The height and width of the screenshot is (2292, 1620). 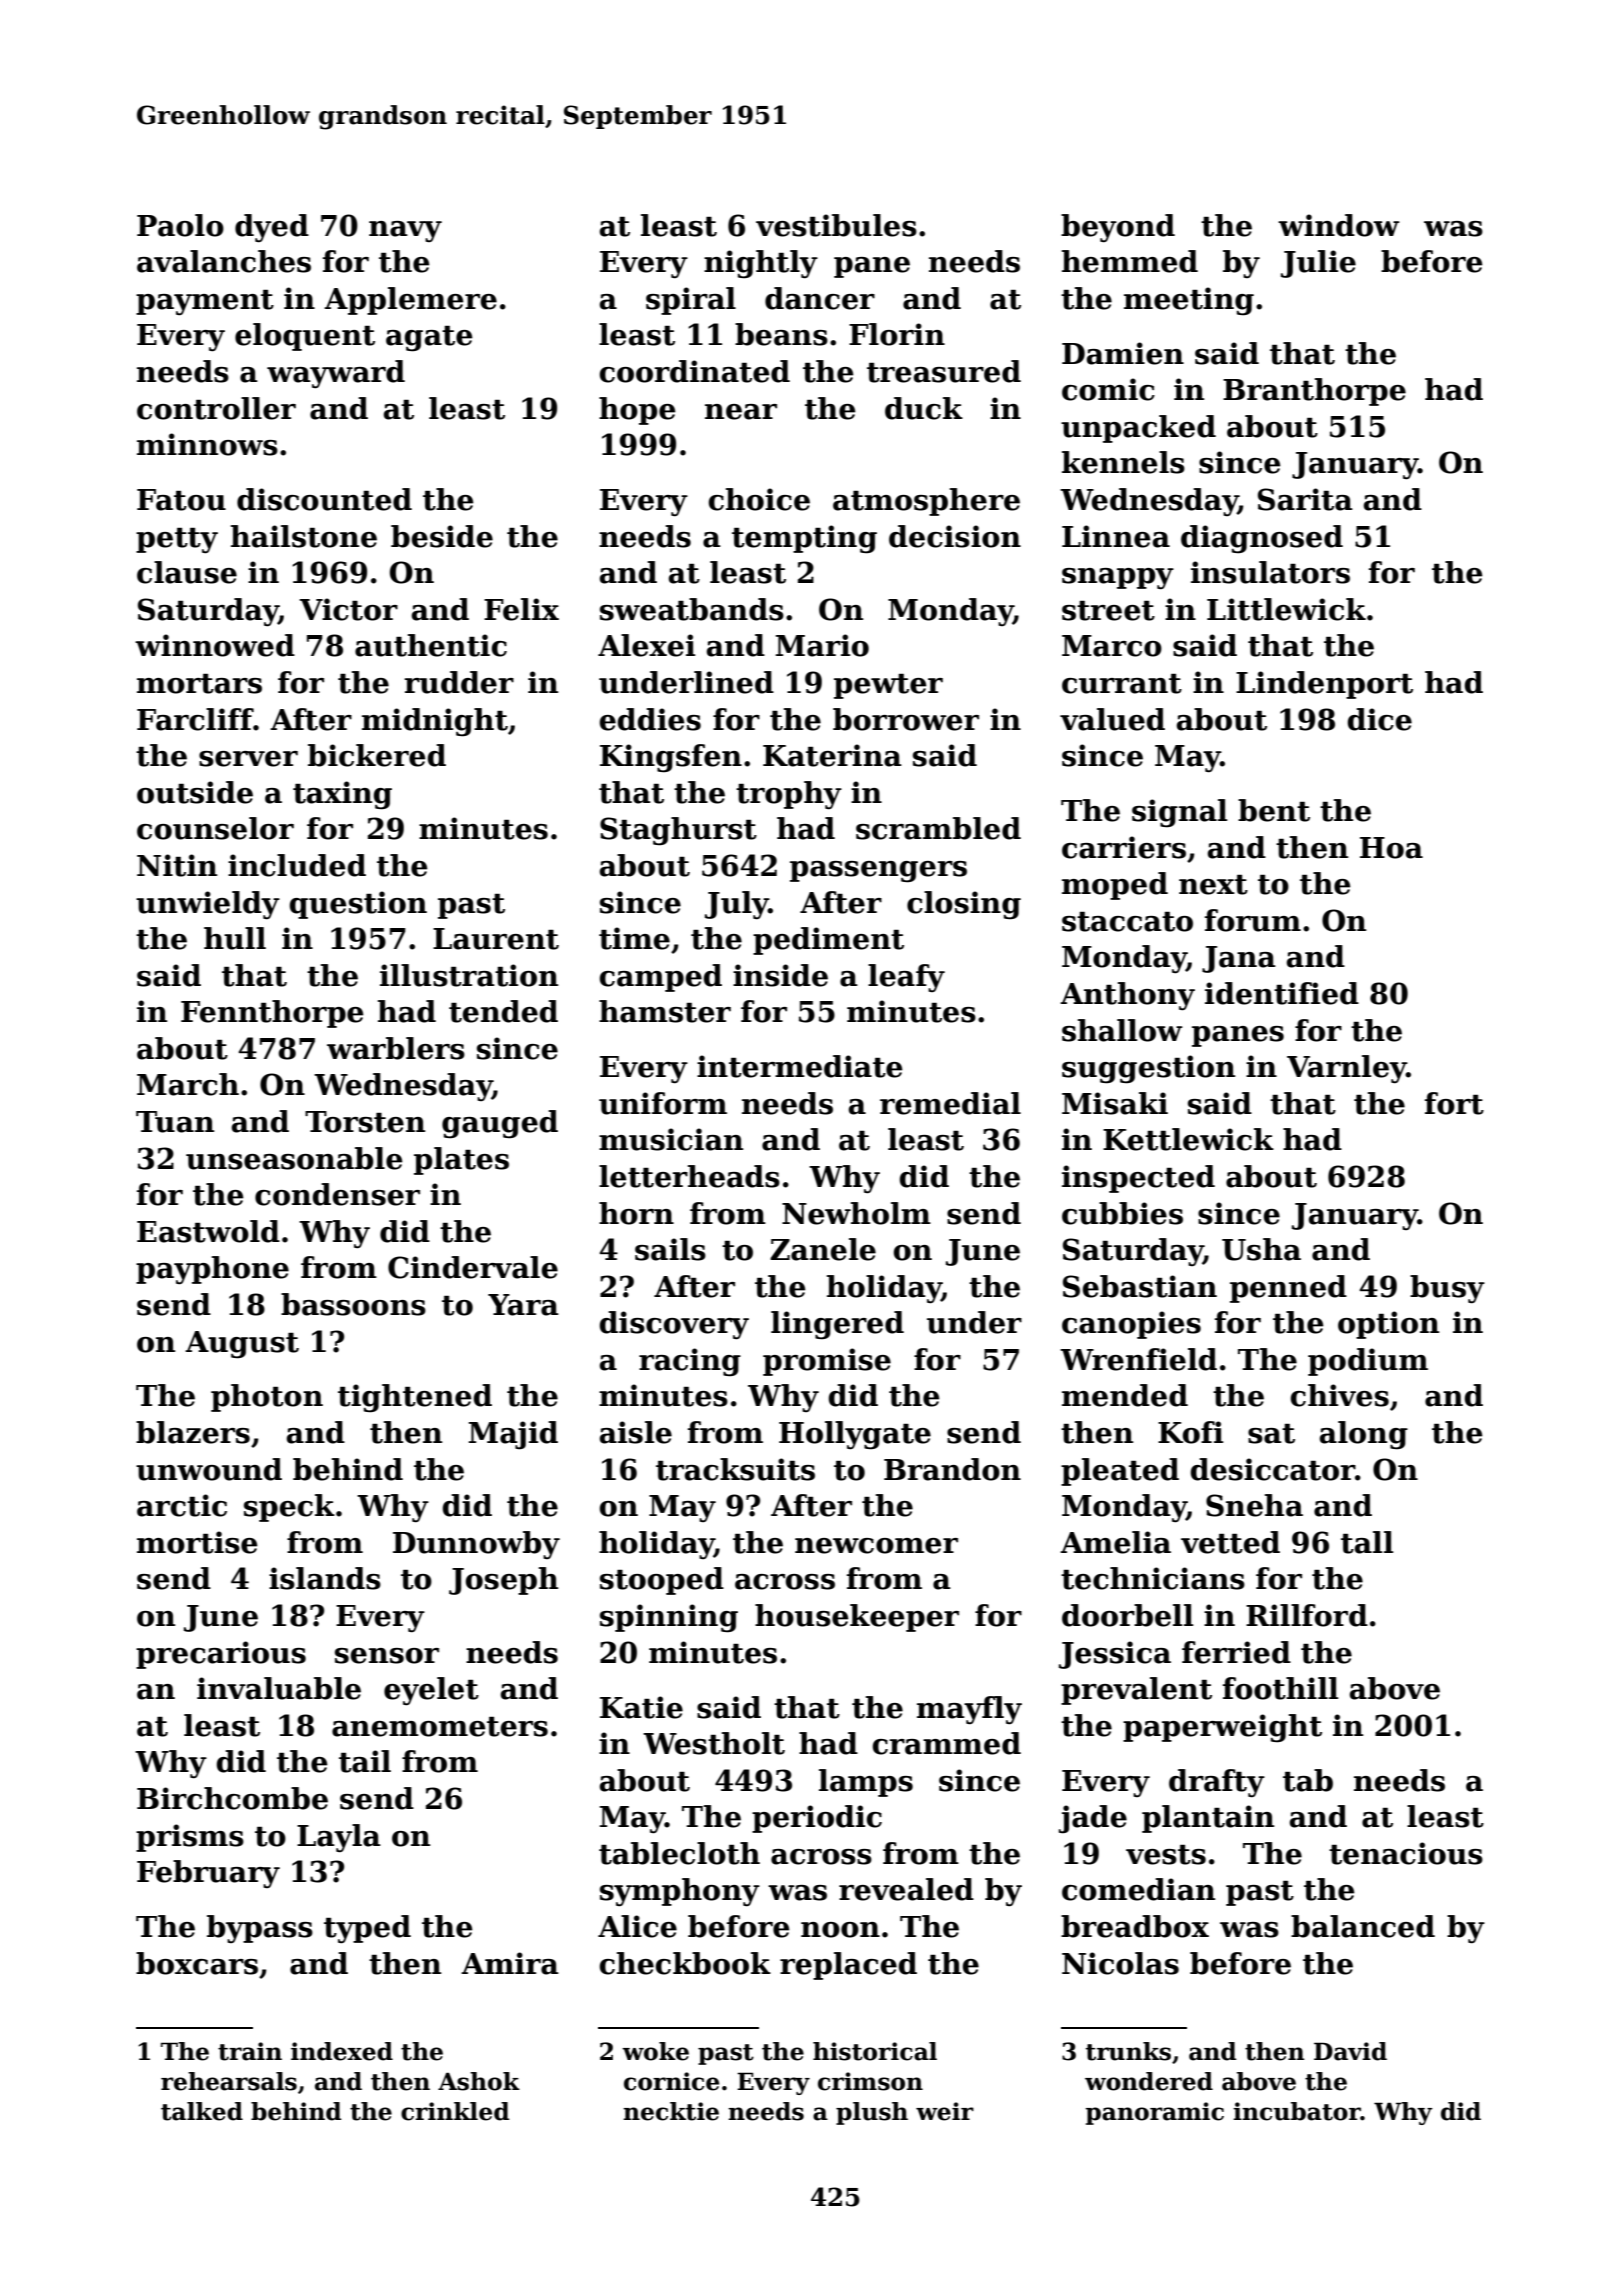 I want to click on necktie, so click(x=671, y=2111).
